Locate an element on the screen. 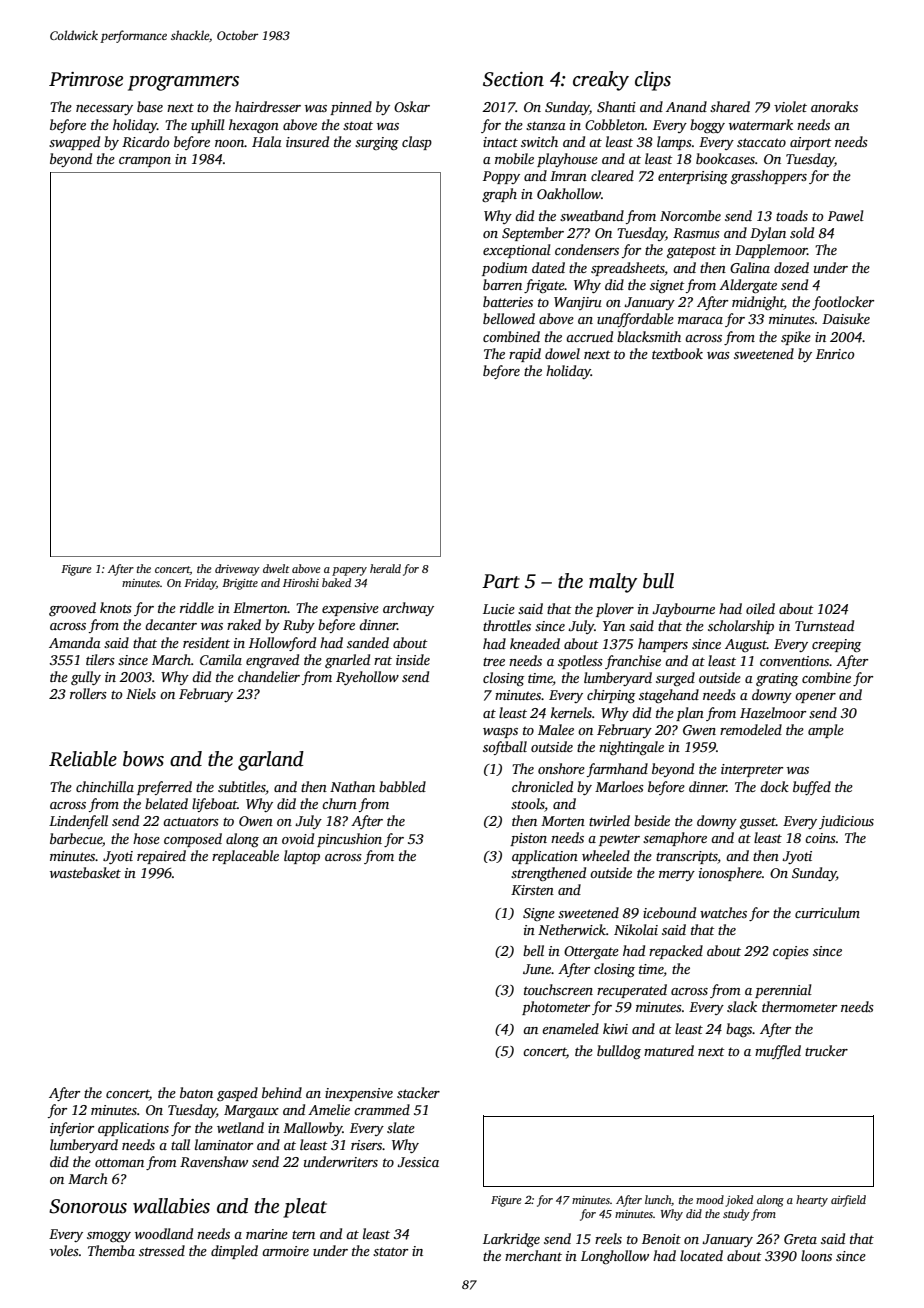 The height and width of the screenshot is (1308, 924). Turnstead is located at coordinates (824, 625).
